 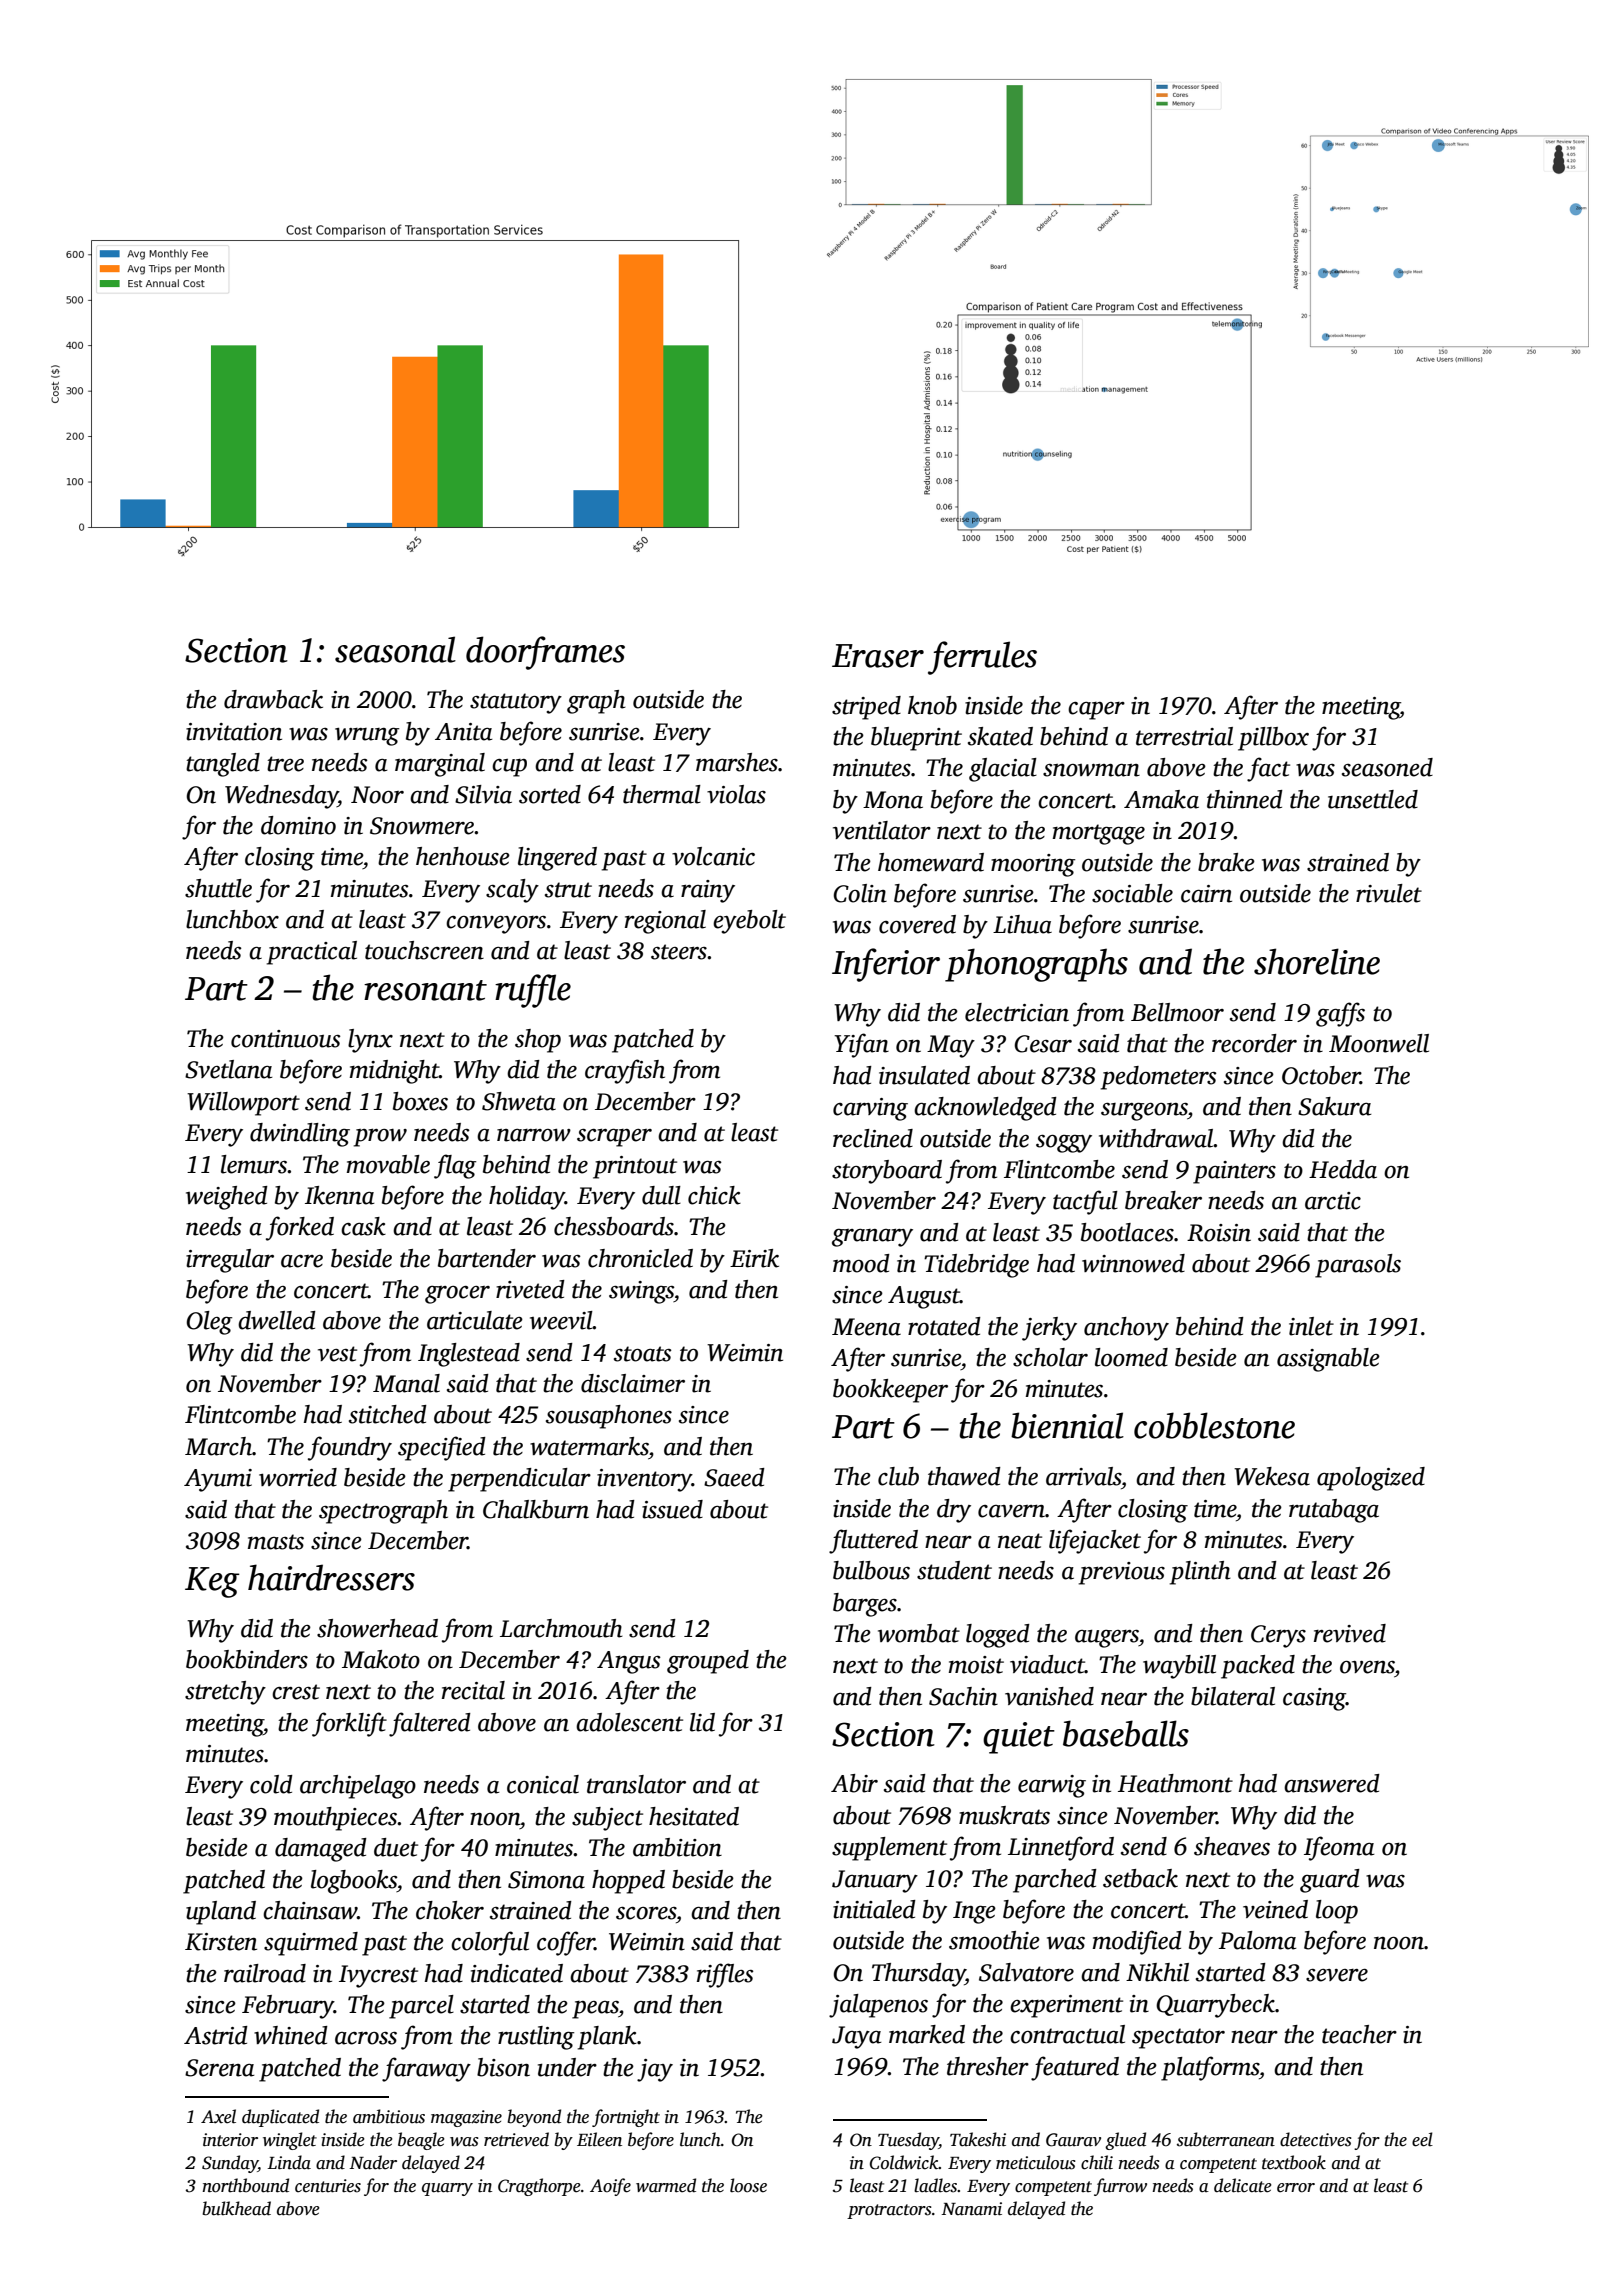 What do you see at coordinates (1272, 1476) in the image?
I see `Wekesa` at bounding box center [1272, 1476].
